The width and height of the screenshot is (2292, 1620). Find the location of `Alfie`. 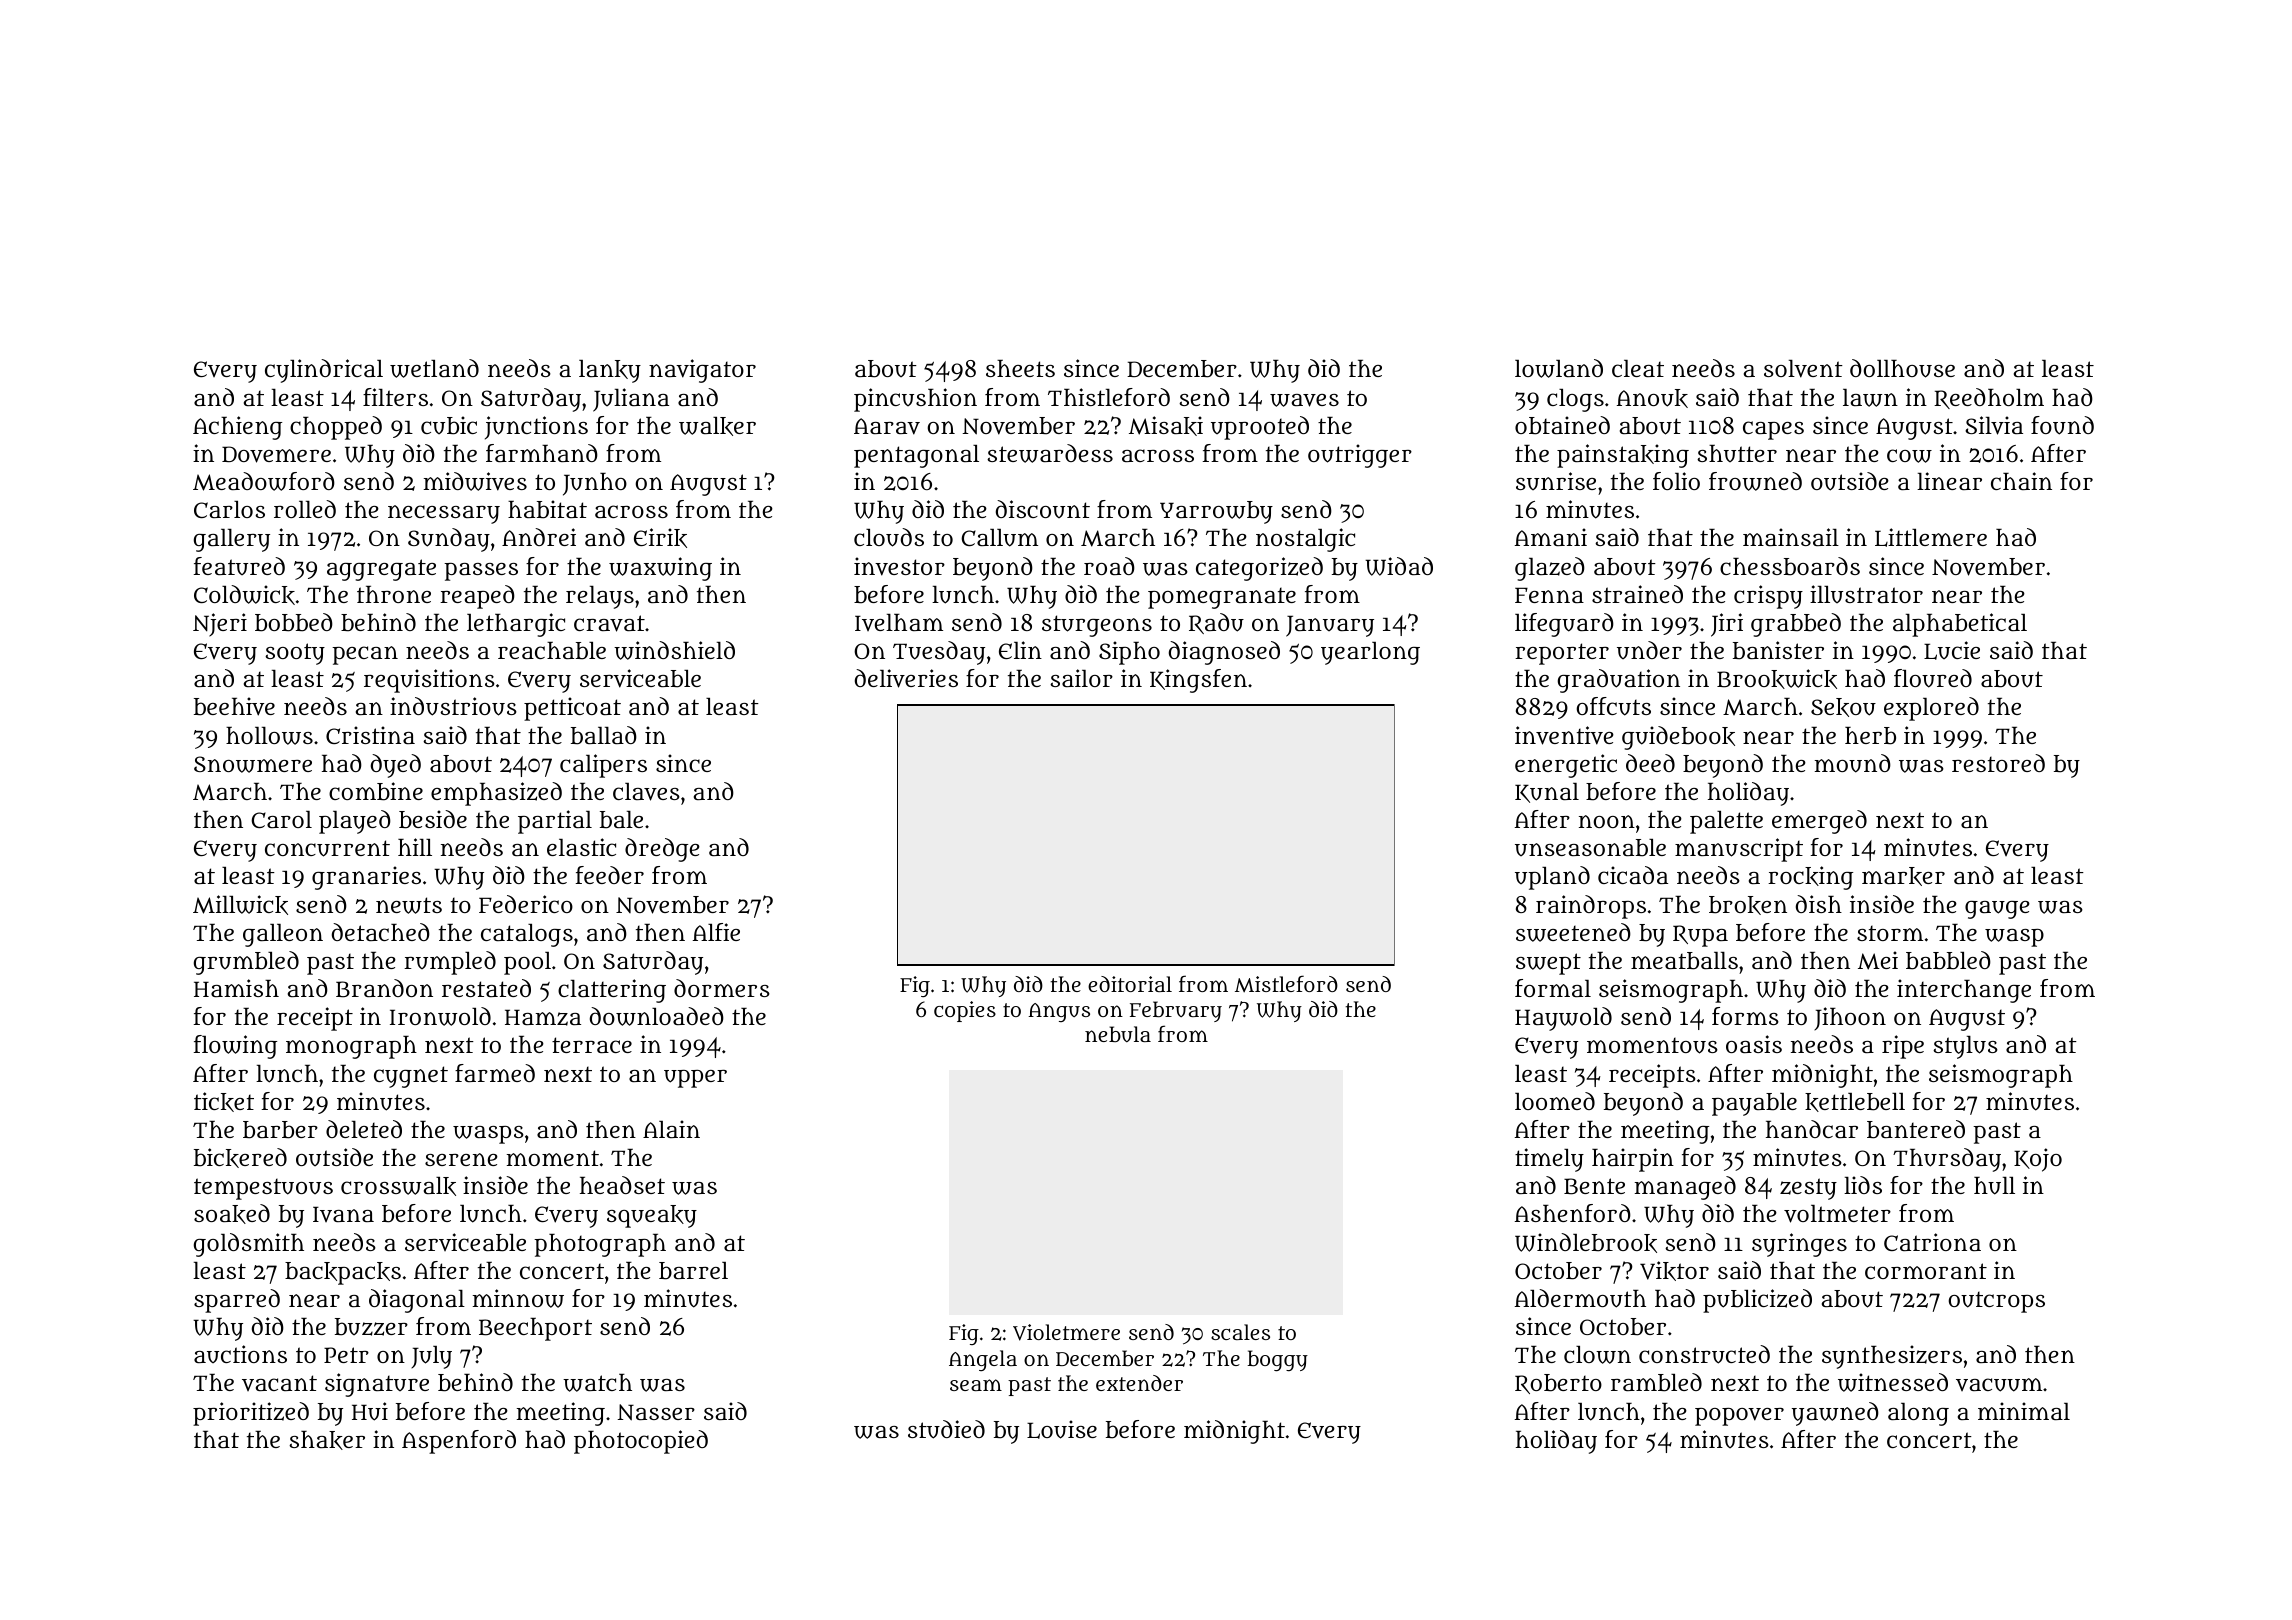

Alfie is located at coordinates (716, 932).
